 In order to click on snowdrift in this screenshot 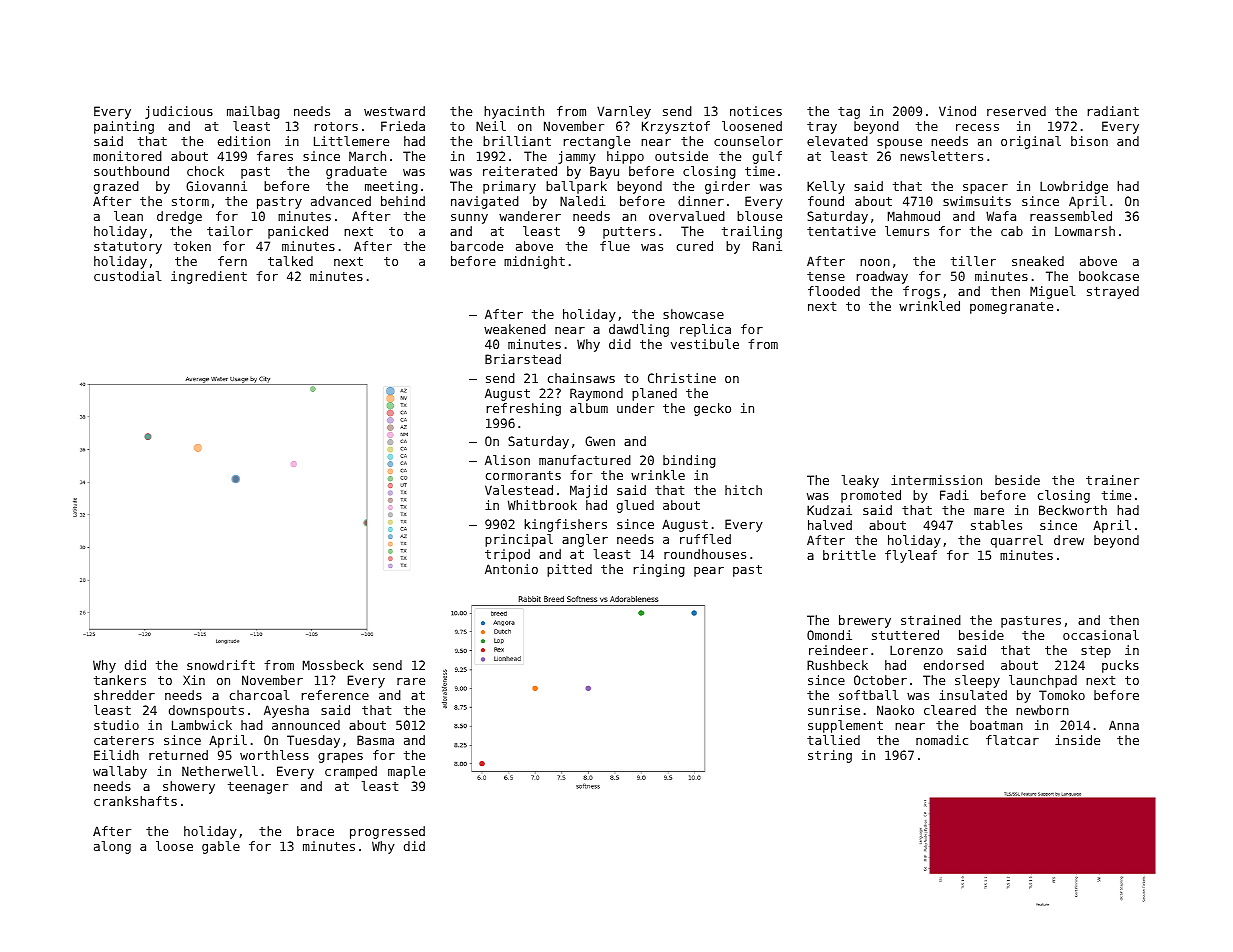, I will do `click(221, 665)`.
